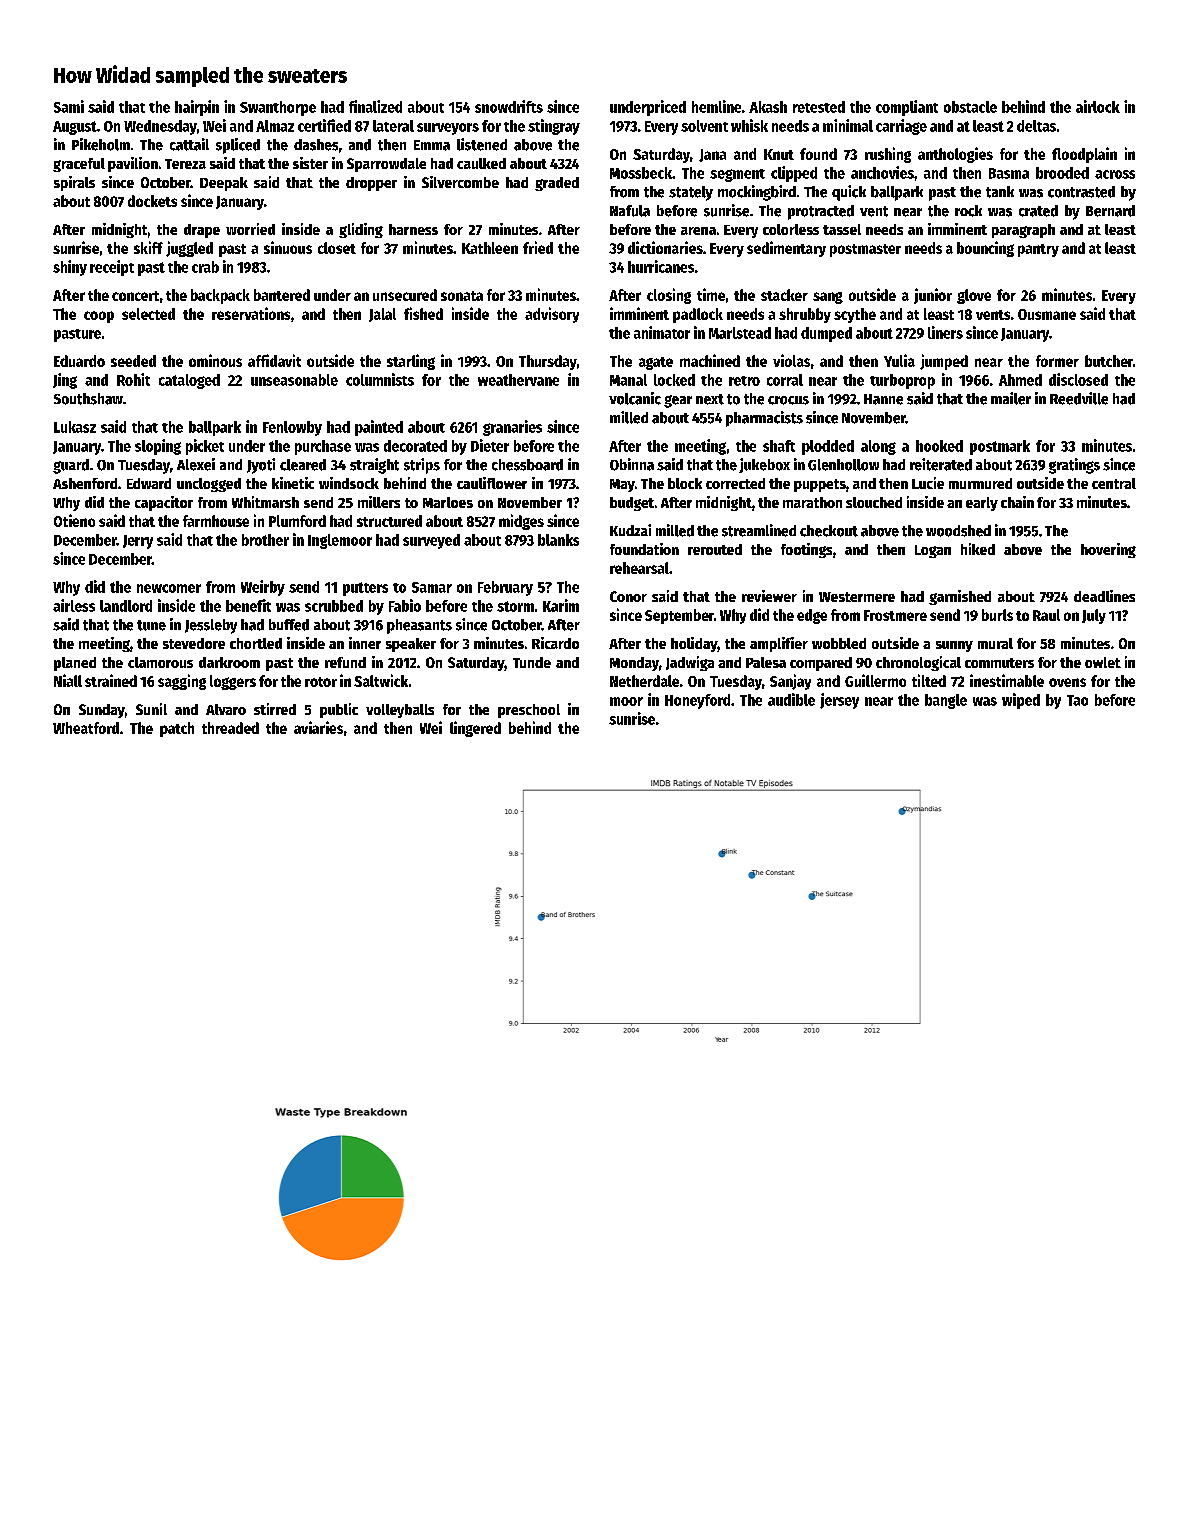 The image size is (1189, 1539). I want to click on jersey, so click(839, 701).
